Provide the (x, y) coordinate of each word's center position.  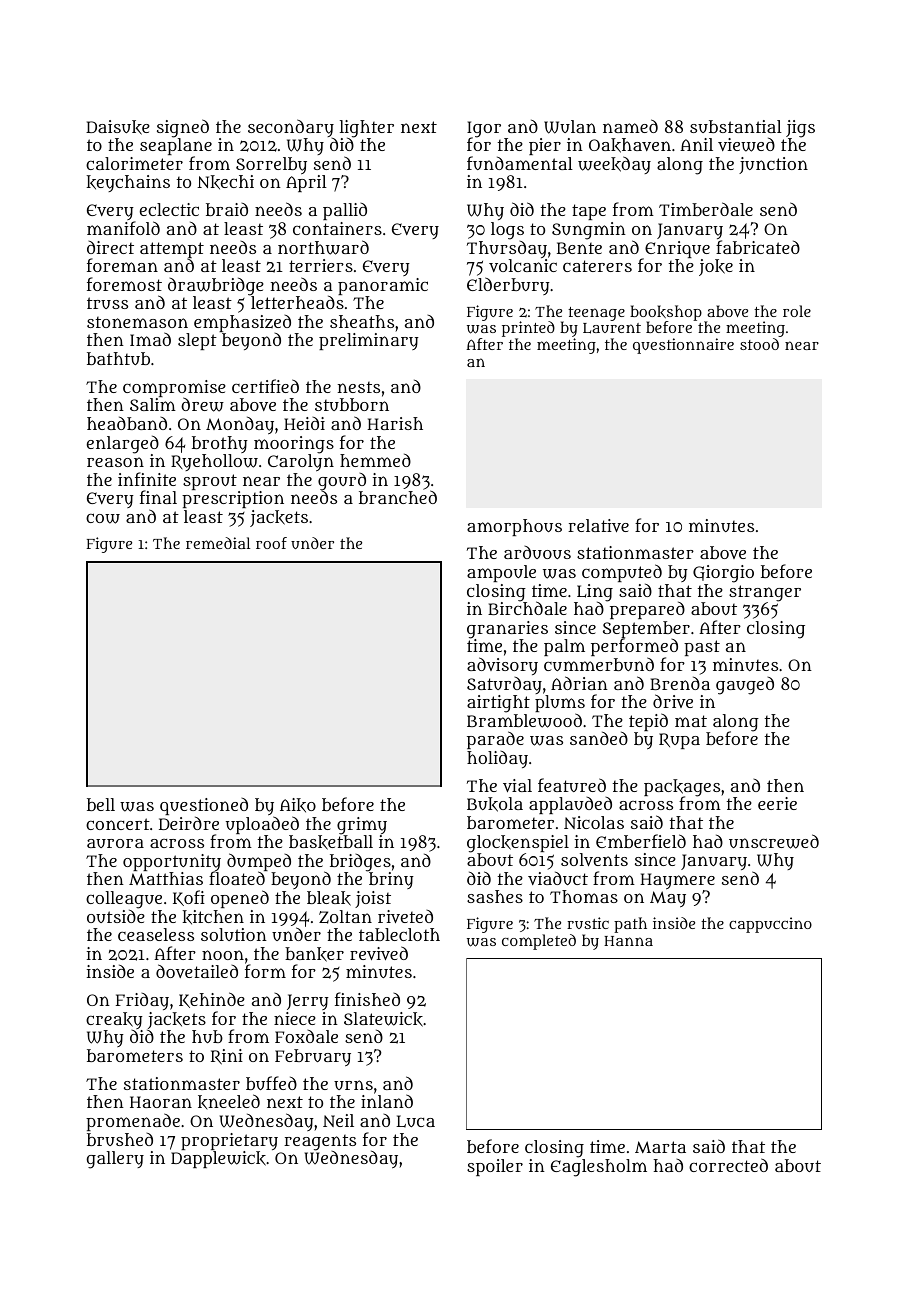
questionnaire (683, 346)
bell (101, 804)
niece (295, 1018)
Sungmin (589, 231)
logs (507, 231)
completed (539, 942)
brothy (220, 444)
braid (227, 209)
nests (359, 387)
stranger (765, 593)
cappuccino (770, 925)
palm (564, 647)
